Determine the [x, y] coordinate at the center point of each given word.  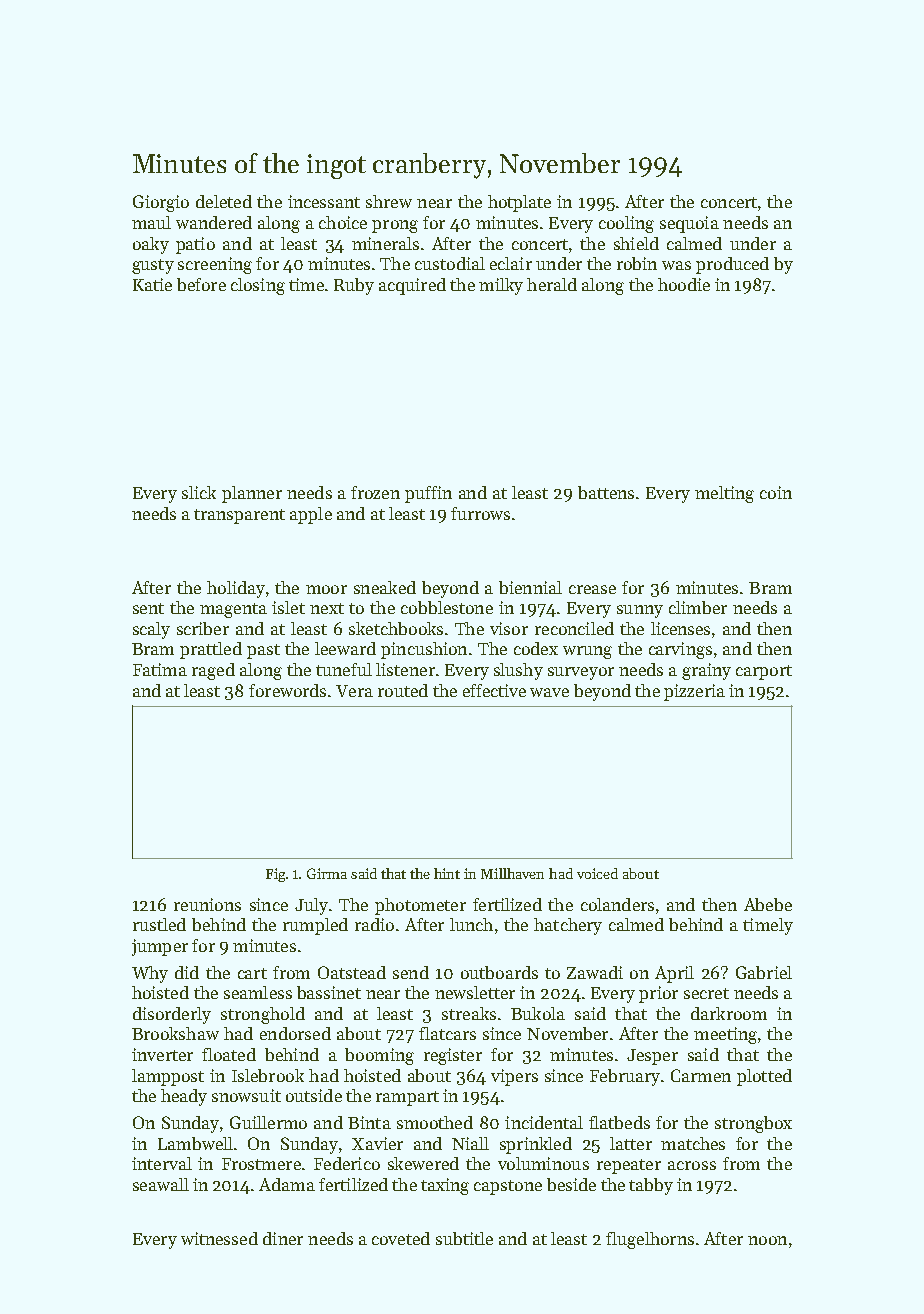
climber [698, 607]
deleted [224, 201]
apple [311, 515]
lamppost [168, 1077]
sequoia [689, 224]
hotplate [519, 203]
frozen [375, 492]
